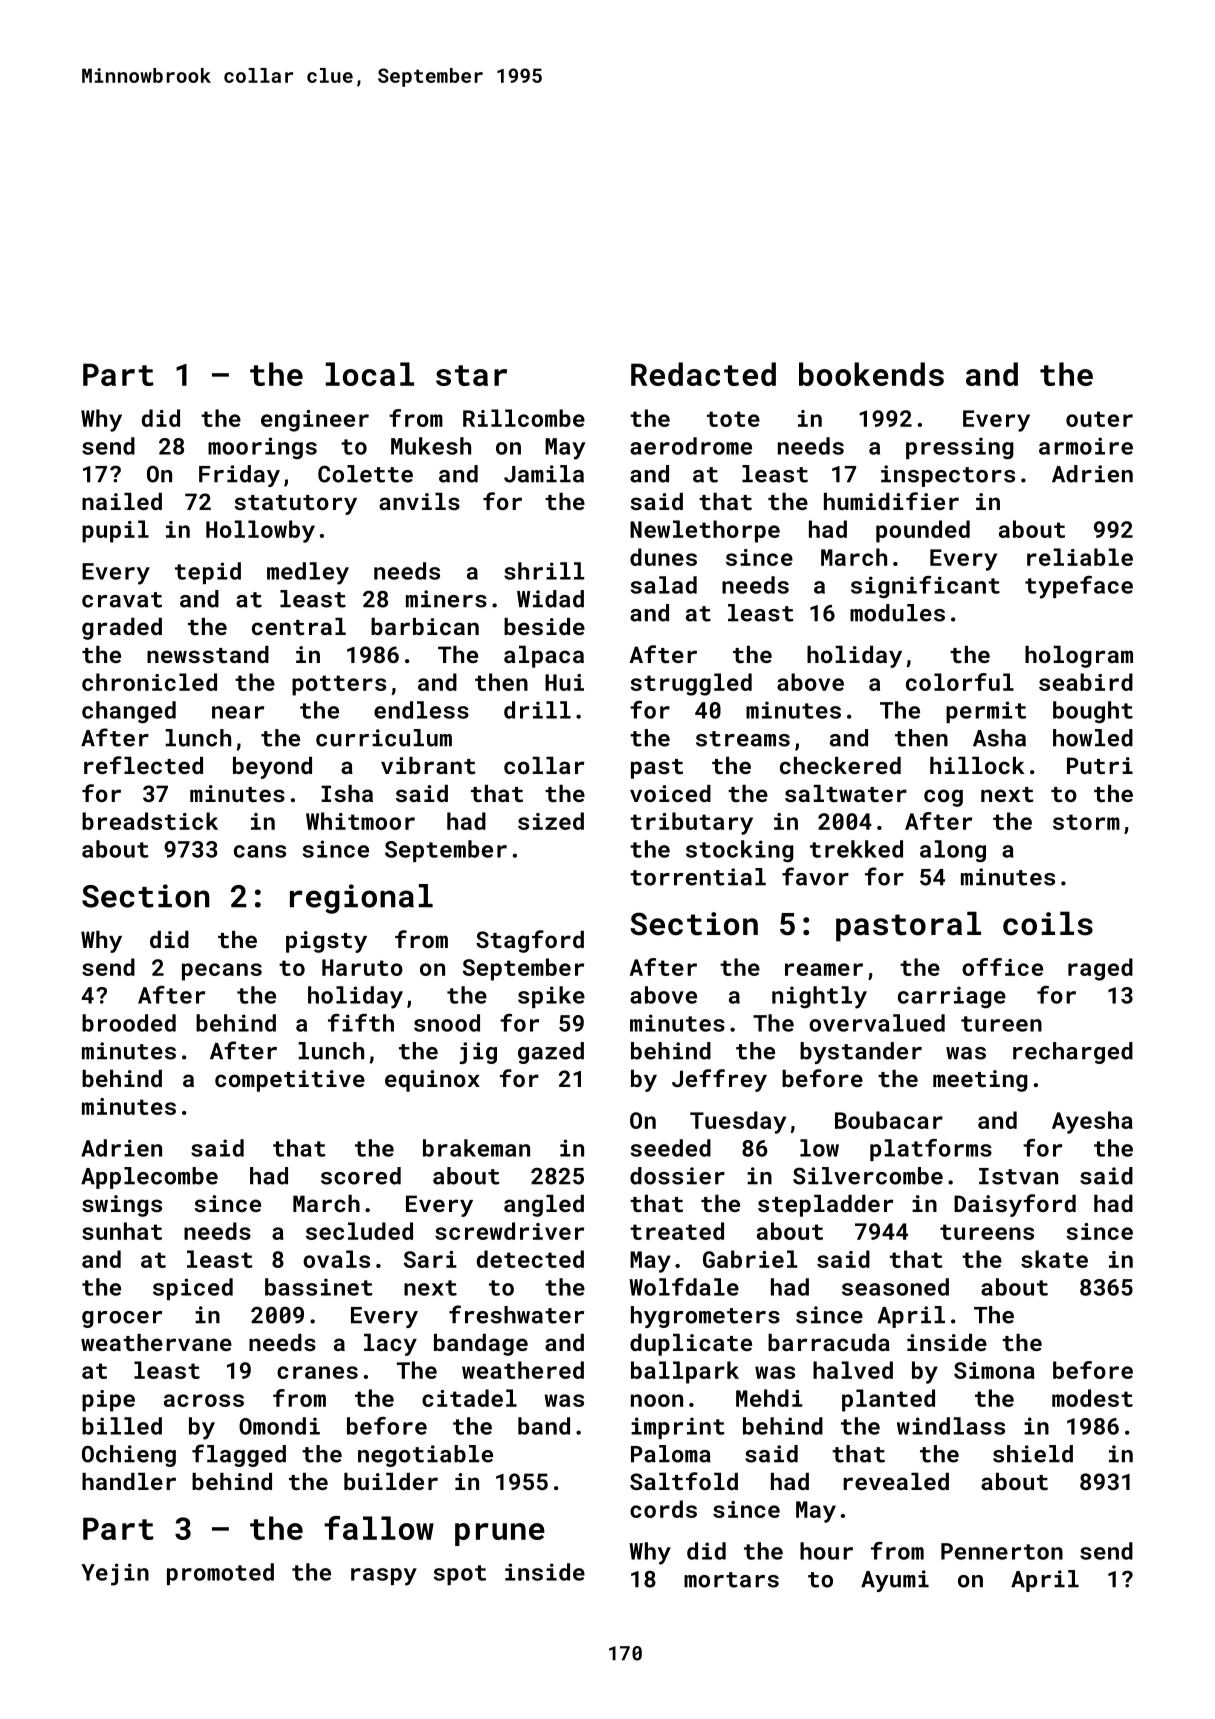 This page has width=1215, height=1719. What do you see at coordinates (239, 476) in the page?
I see `Friday` at bounding box center [239, 476].
